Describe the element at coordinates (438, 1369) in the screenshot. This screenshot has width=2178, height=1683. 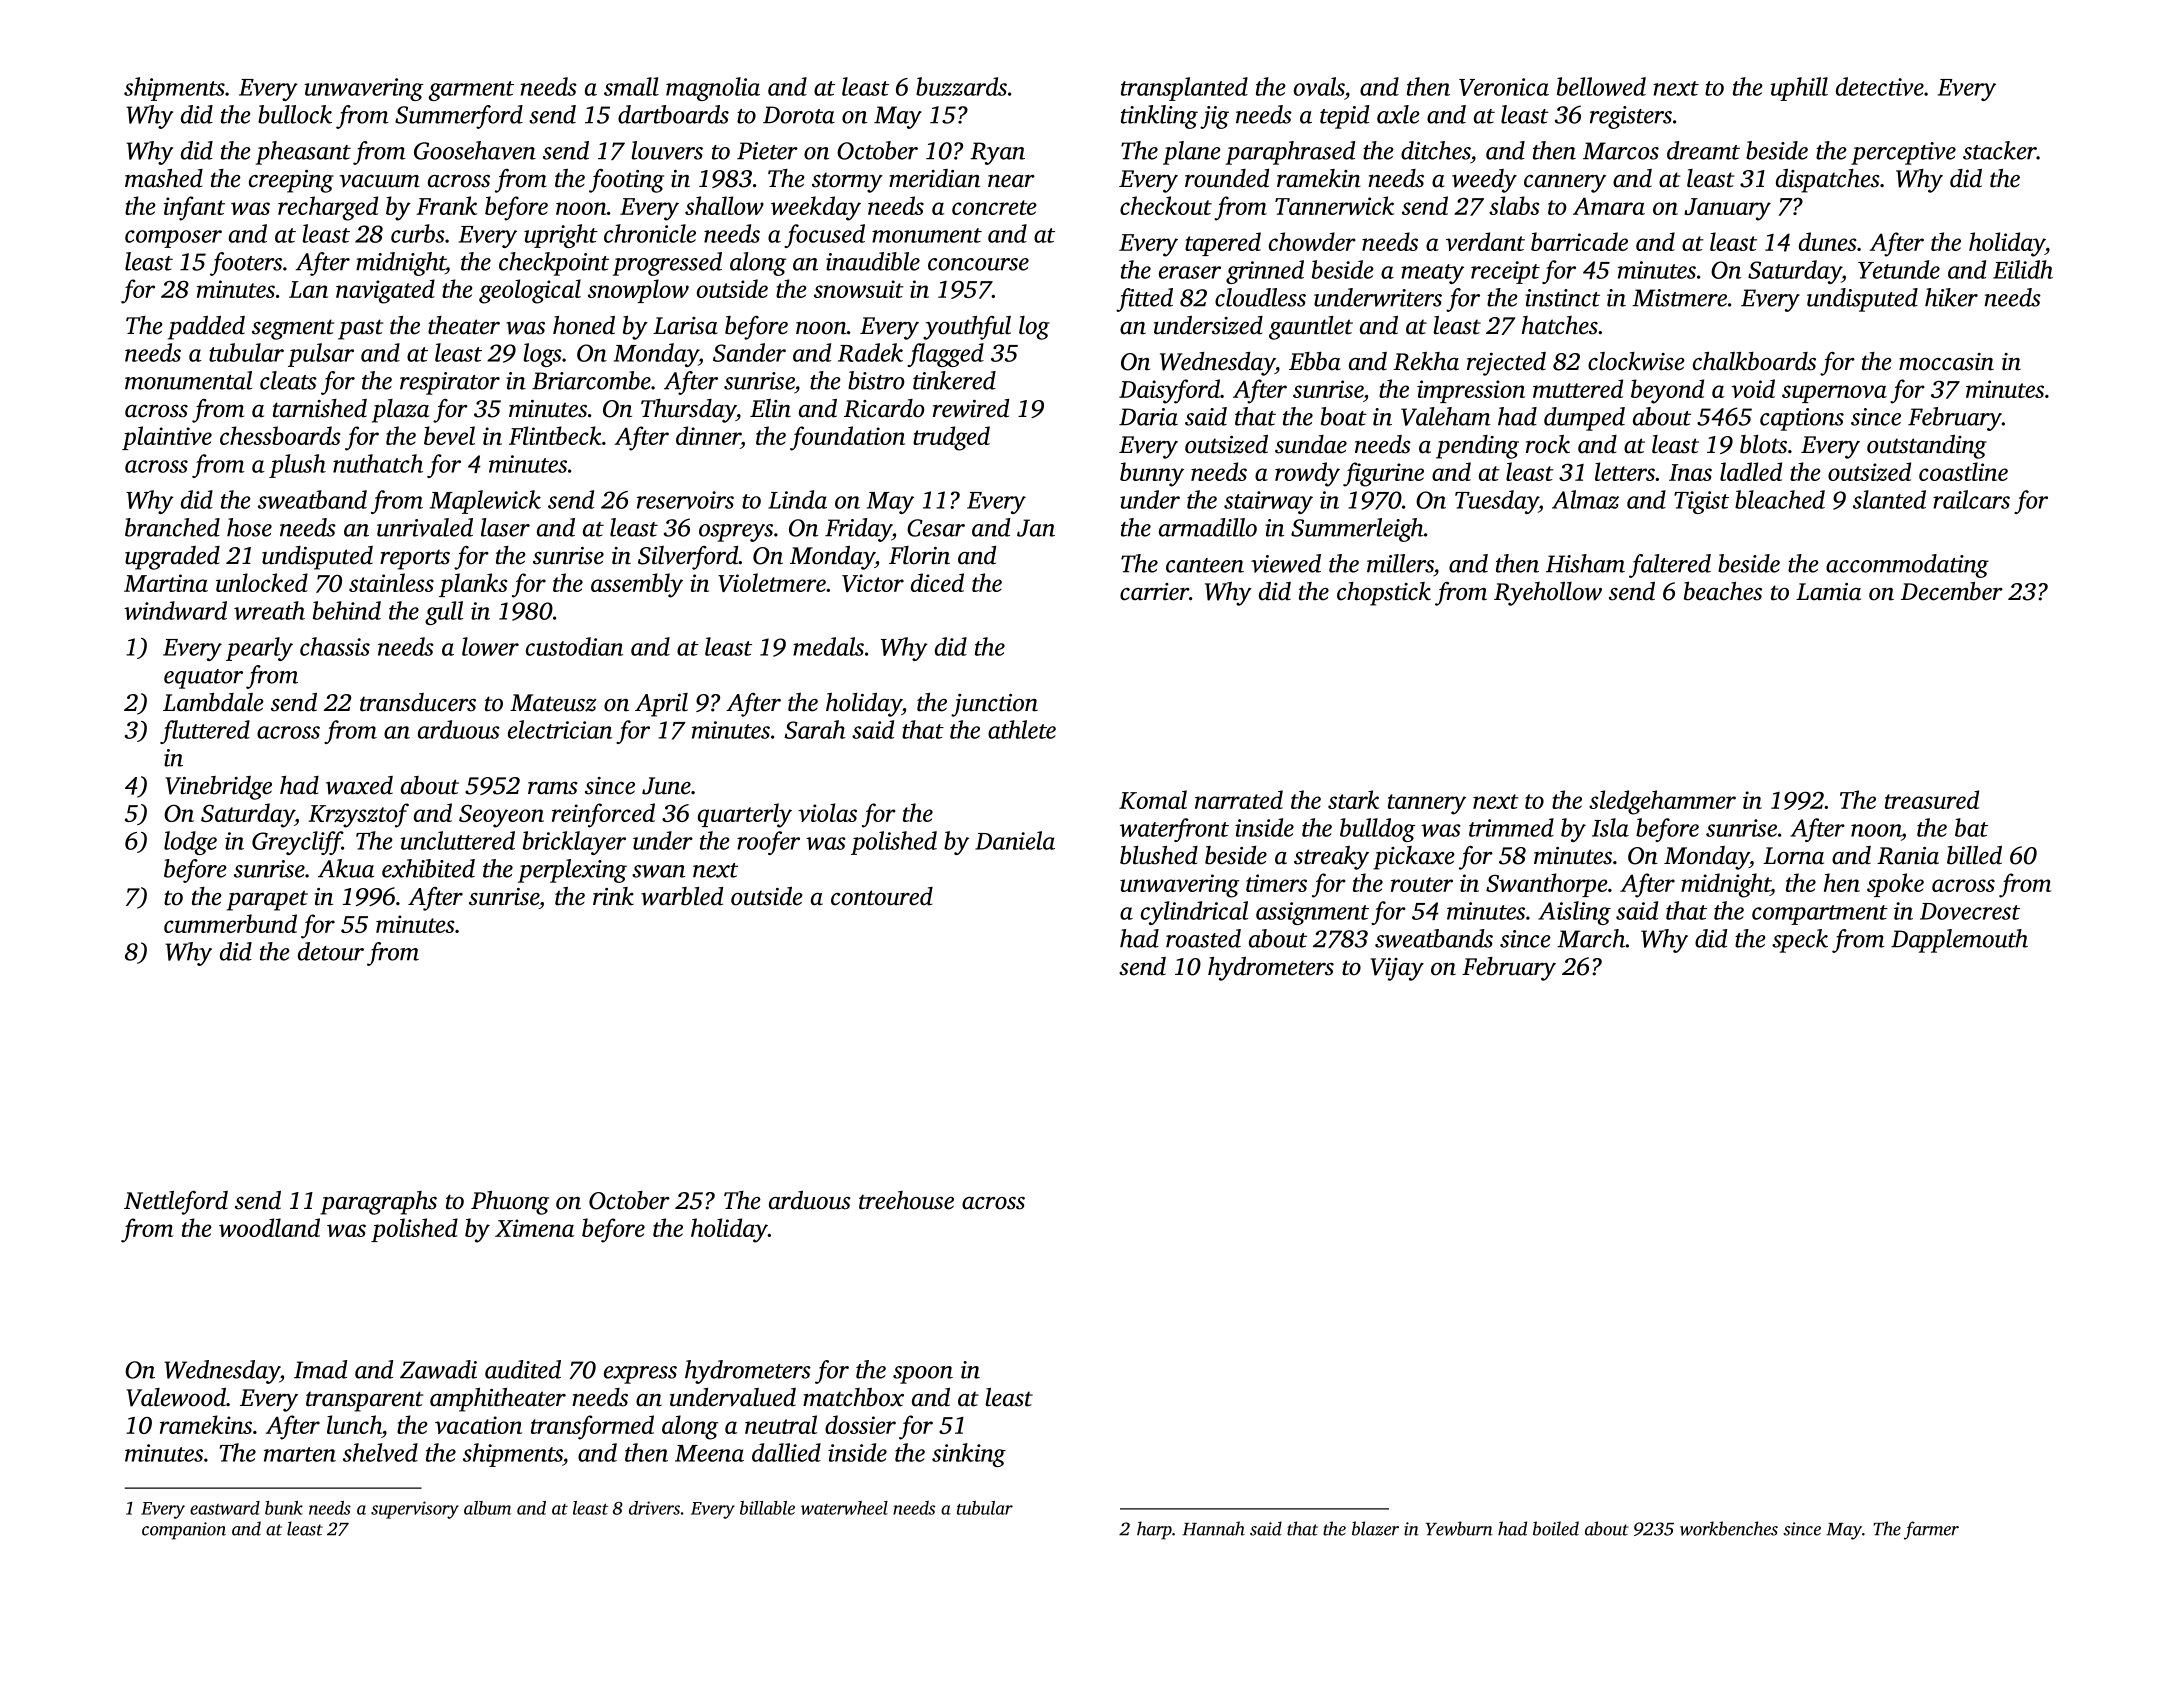
I see `Zawadi` at that location.
